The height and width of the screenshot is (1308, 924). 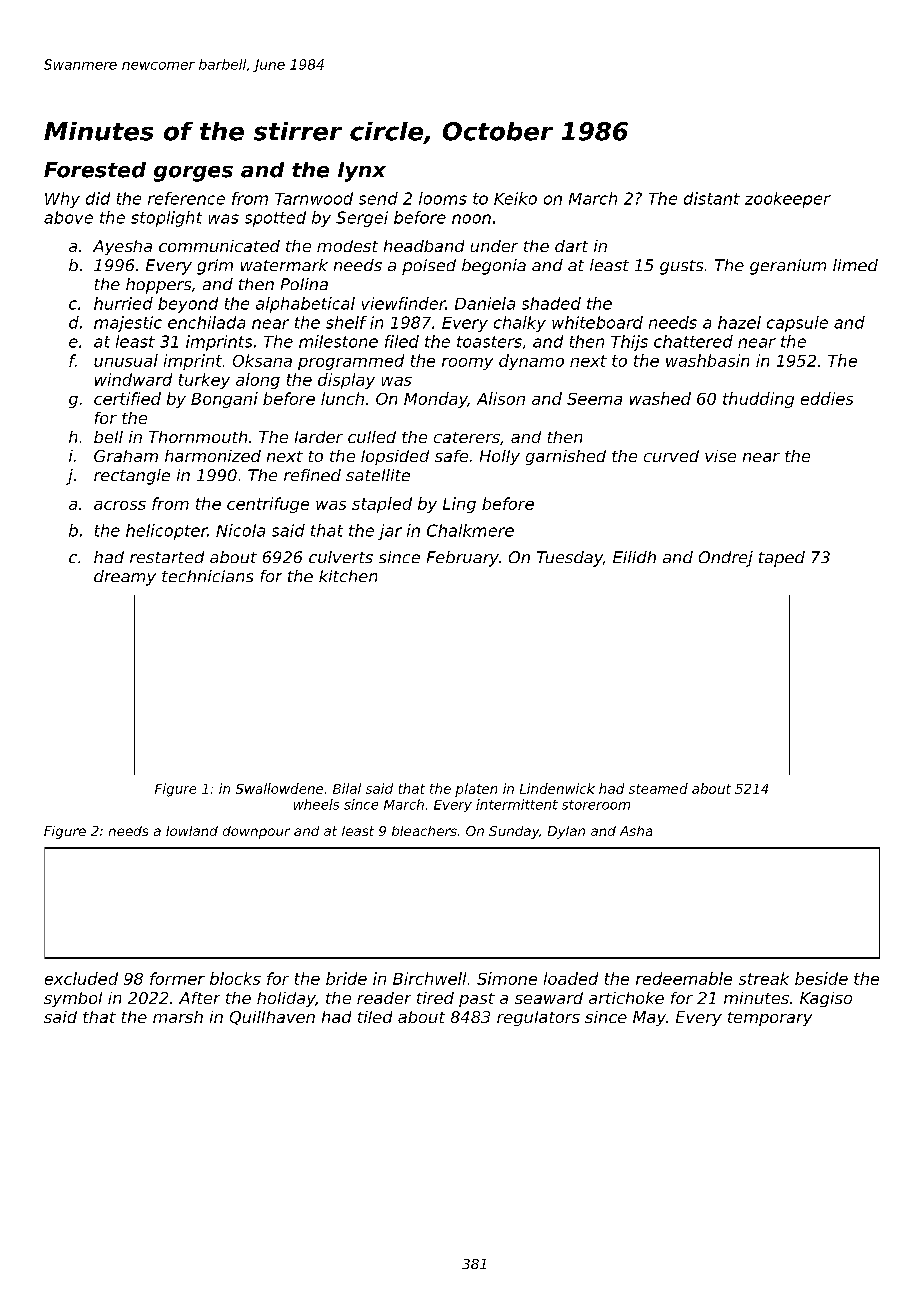 What do you see at coordinates (681, 267) in the screenshot?
I see `gusts` at bounding box center [681, 267].
